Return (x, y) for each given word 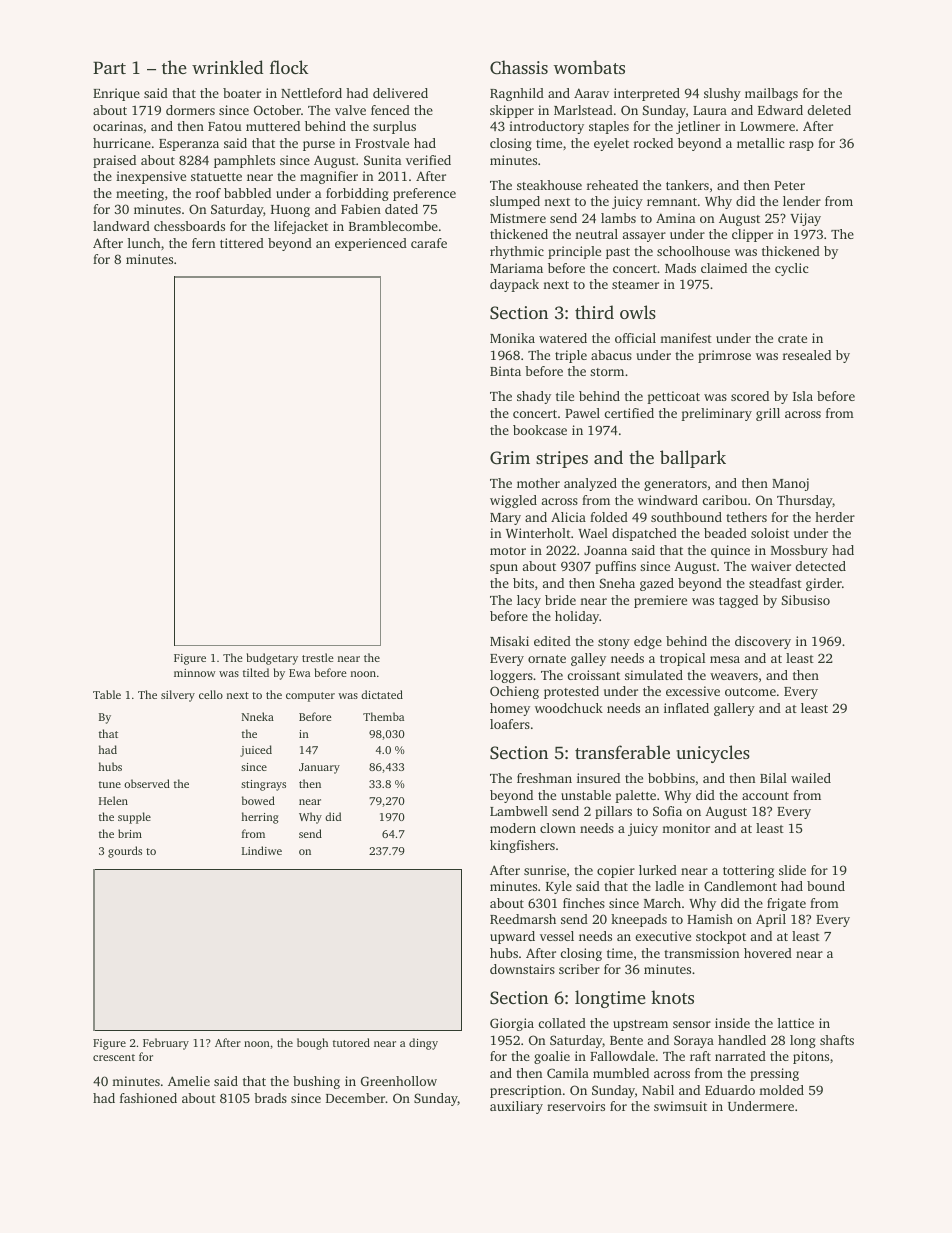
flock (289, 67)
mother (538, 483)
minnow (195, 673)
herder (835, 517)
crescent (114, 1057)
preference (424, 194)
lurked (658, 870)
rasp (801, 146)
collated (562, 1023)
